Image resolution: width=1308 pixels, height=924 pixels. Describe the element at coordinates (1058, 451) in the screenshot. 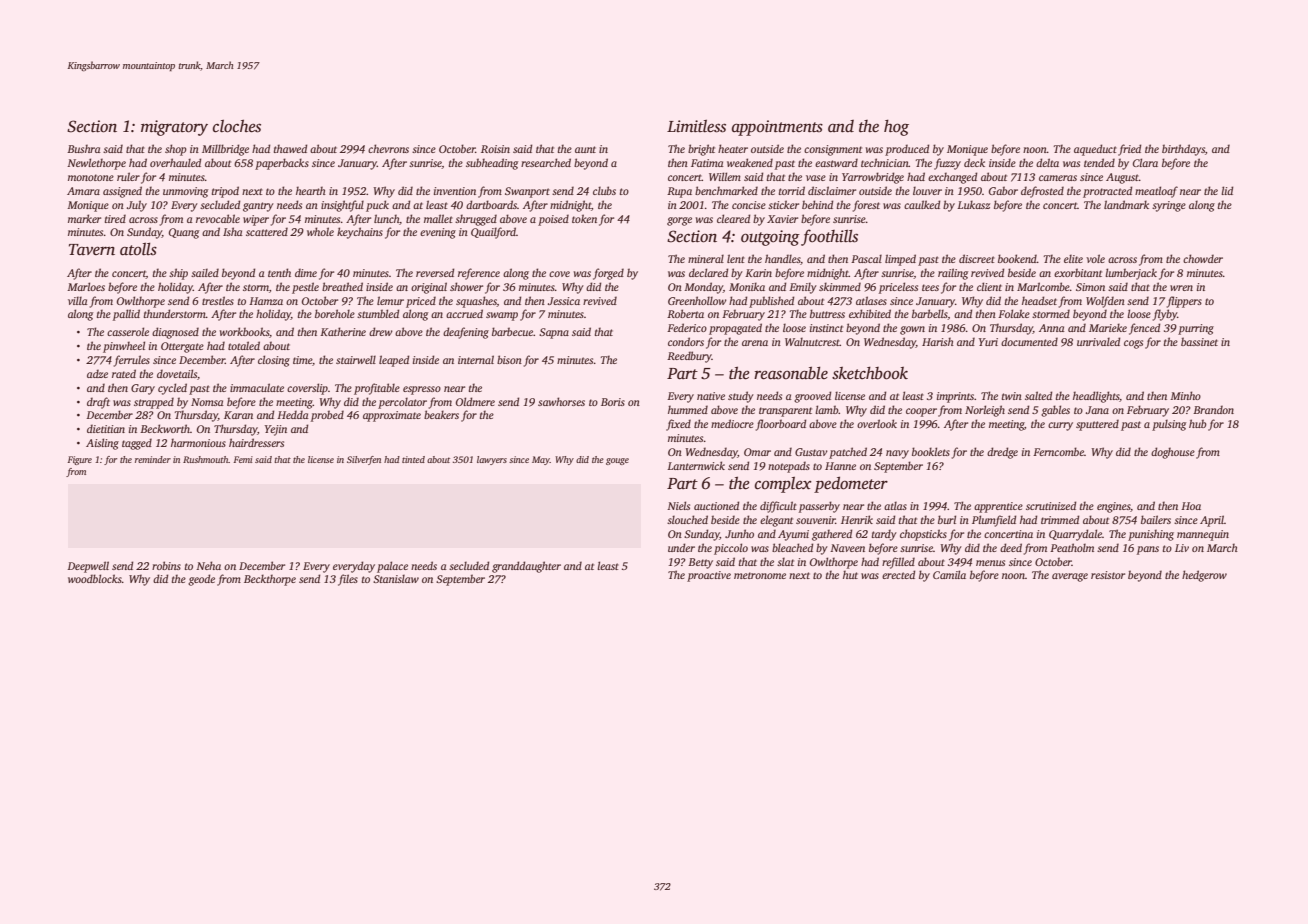

I see `Ferncombe` at that location.
